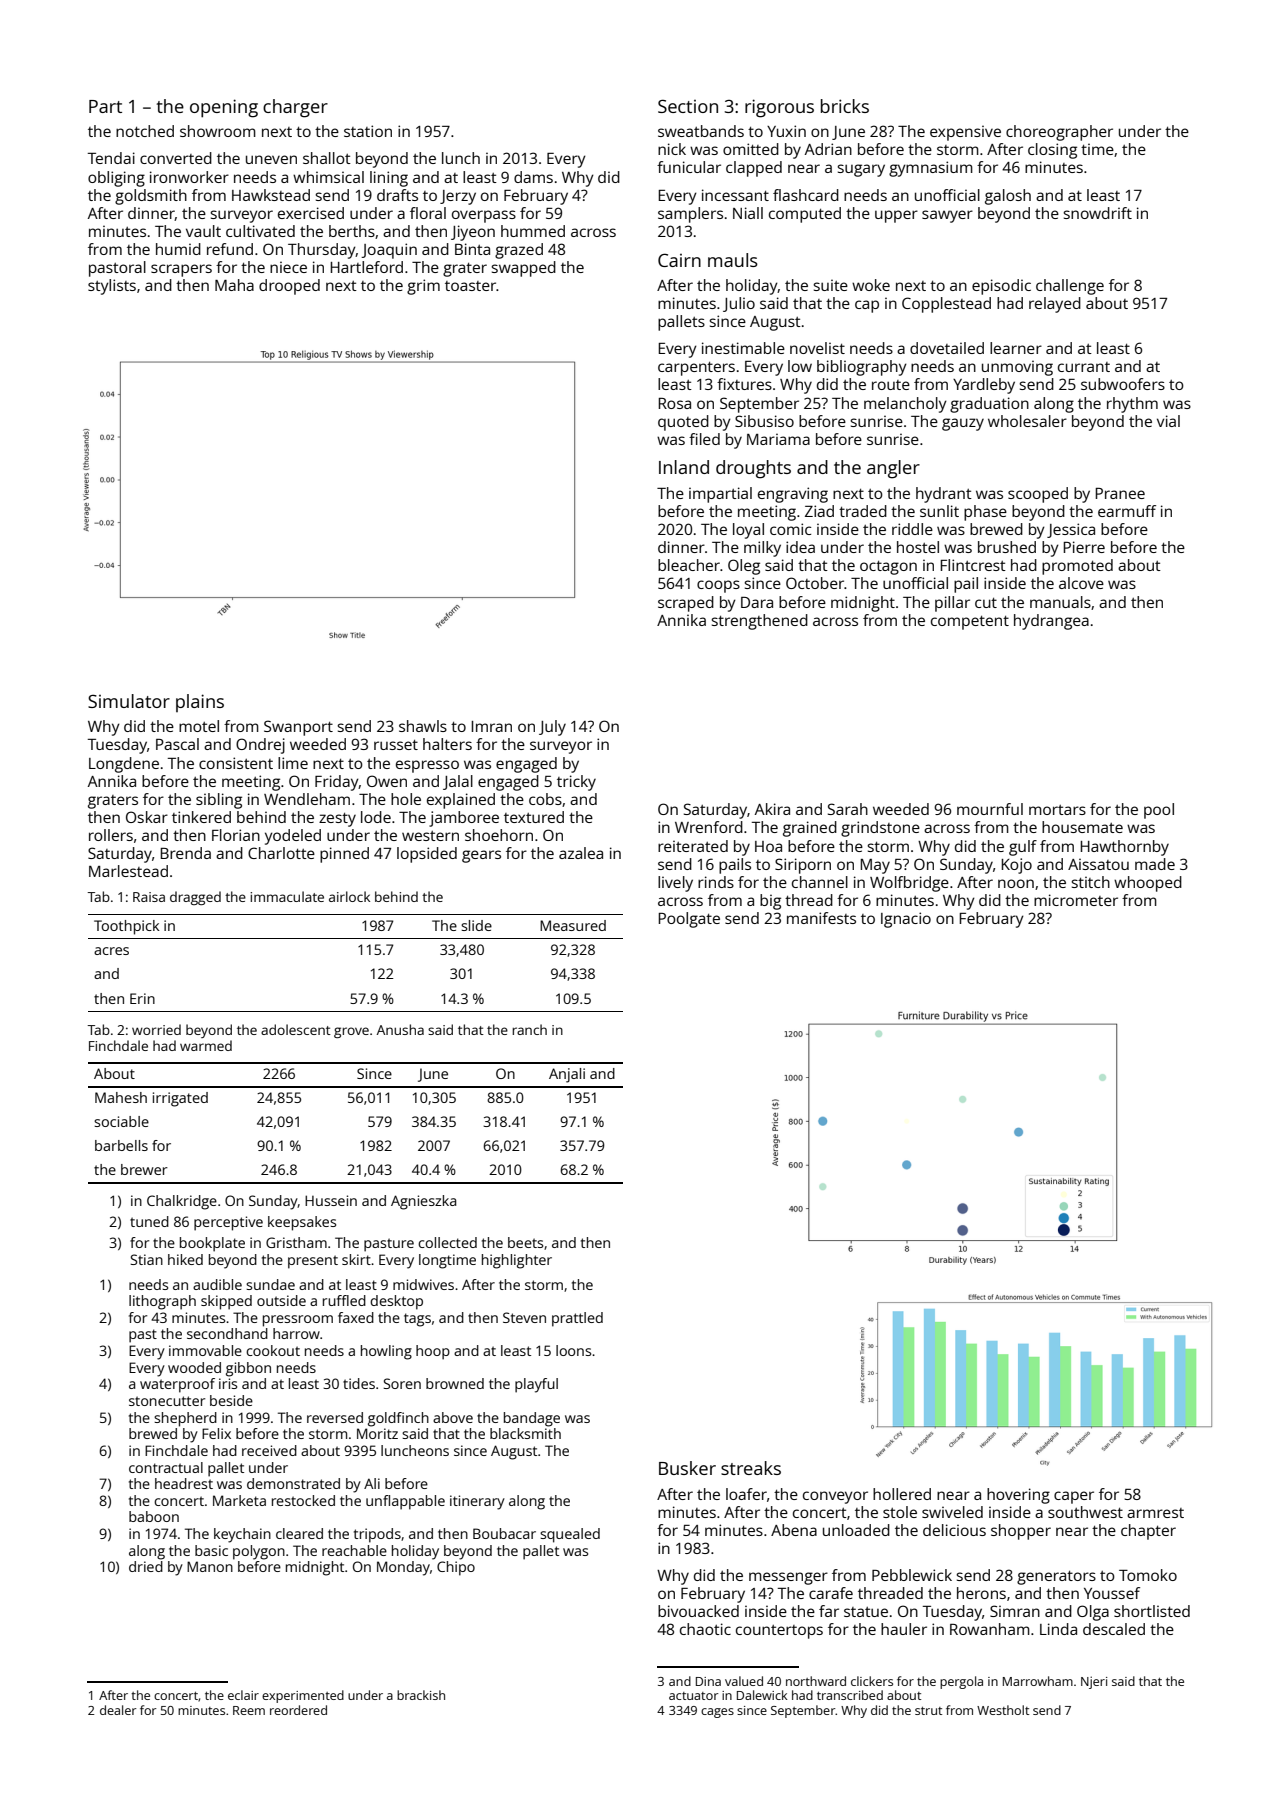  What do you see at coordinates (1074, 1497) in the image?
I see `caper` at bounding box center [1074, 1497].
